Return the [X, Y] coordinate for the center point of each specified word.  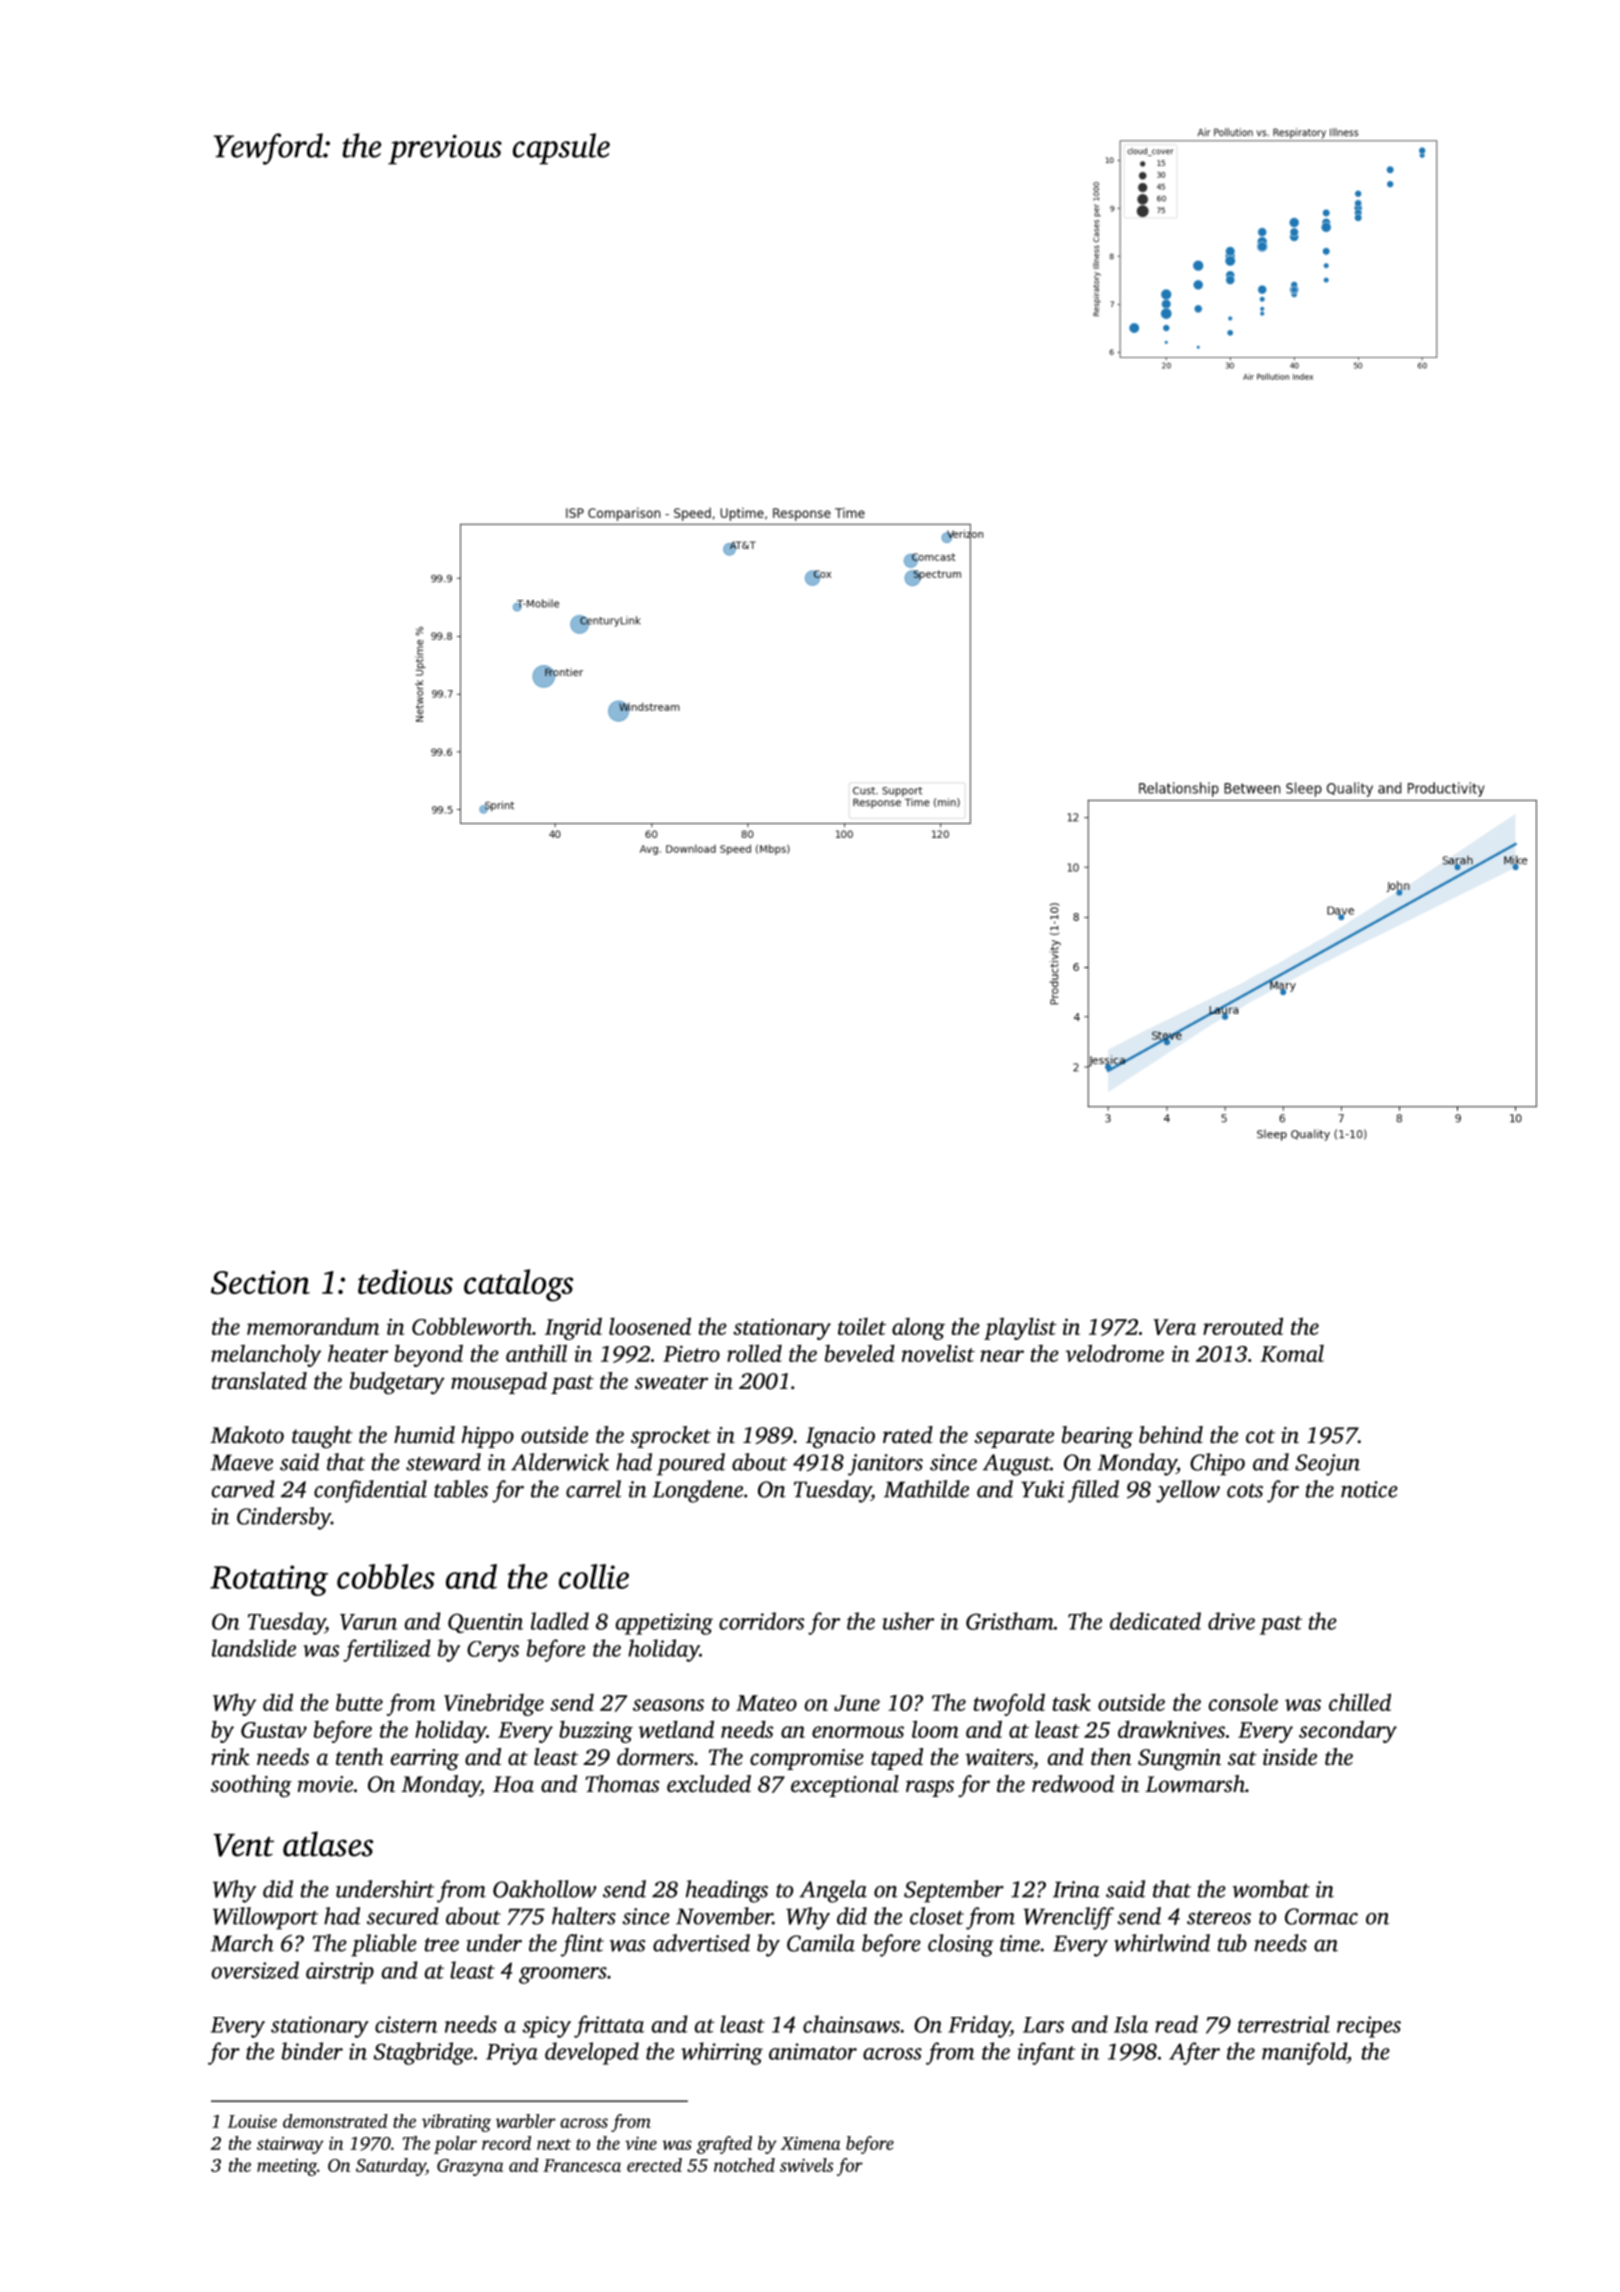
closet [937, 1916]
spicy [546, 2027]
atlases [328, 1844]
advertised [701, 1943]
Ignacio [840, 1438]
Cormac [1321, 1916]
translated [259, 1381]
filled [1093, 1491]
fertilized [387, 1650]
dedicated [1155, 1621]
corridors [762, 1621]
